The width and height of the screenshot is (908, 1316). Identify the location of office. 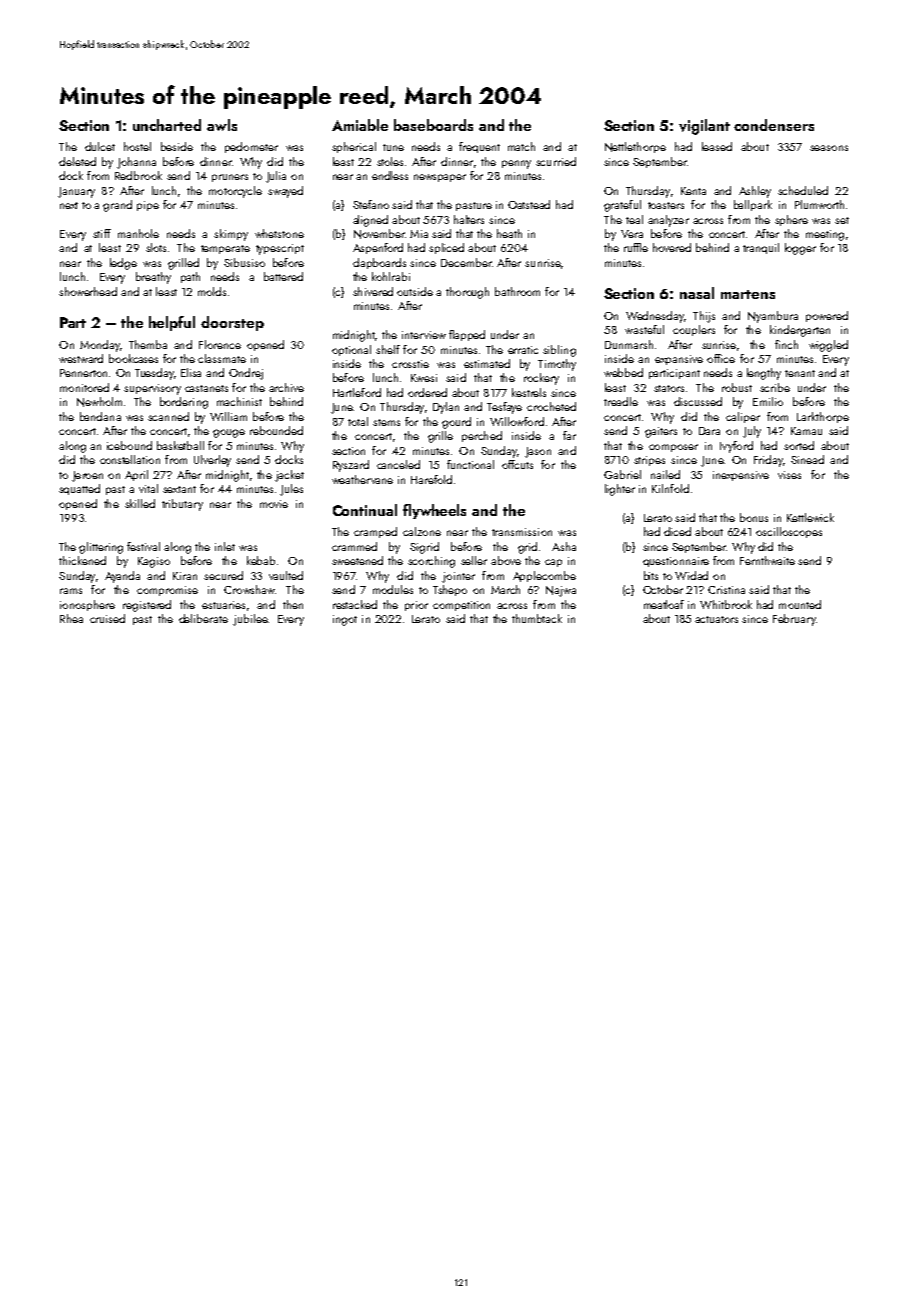
(721, 358).
